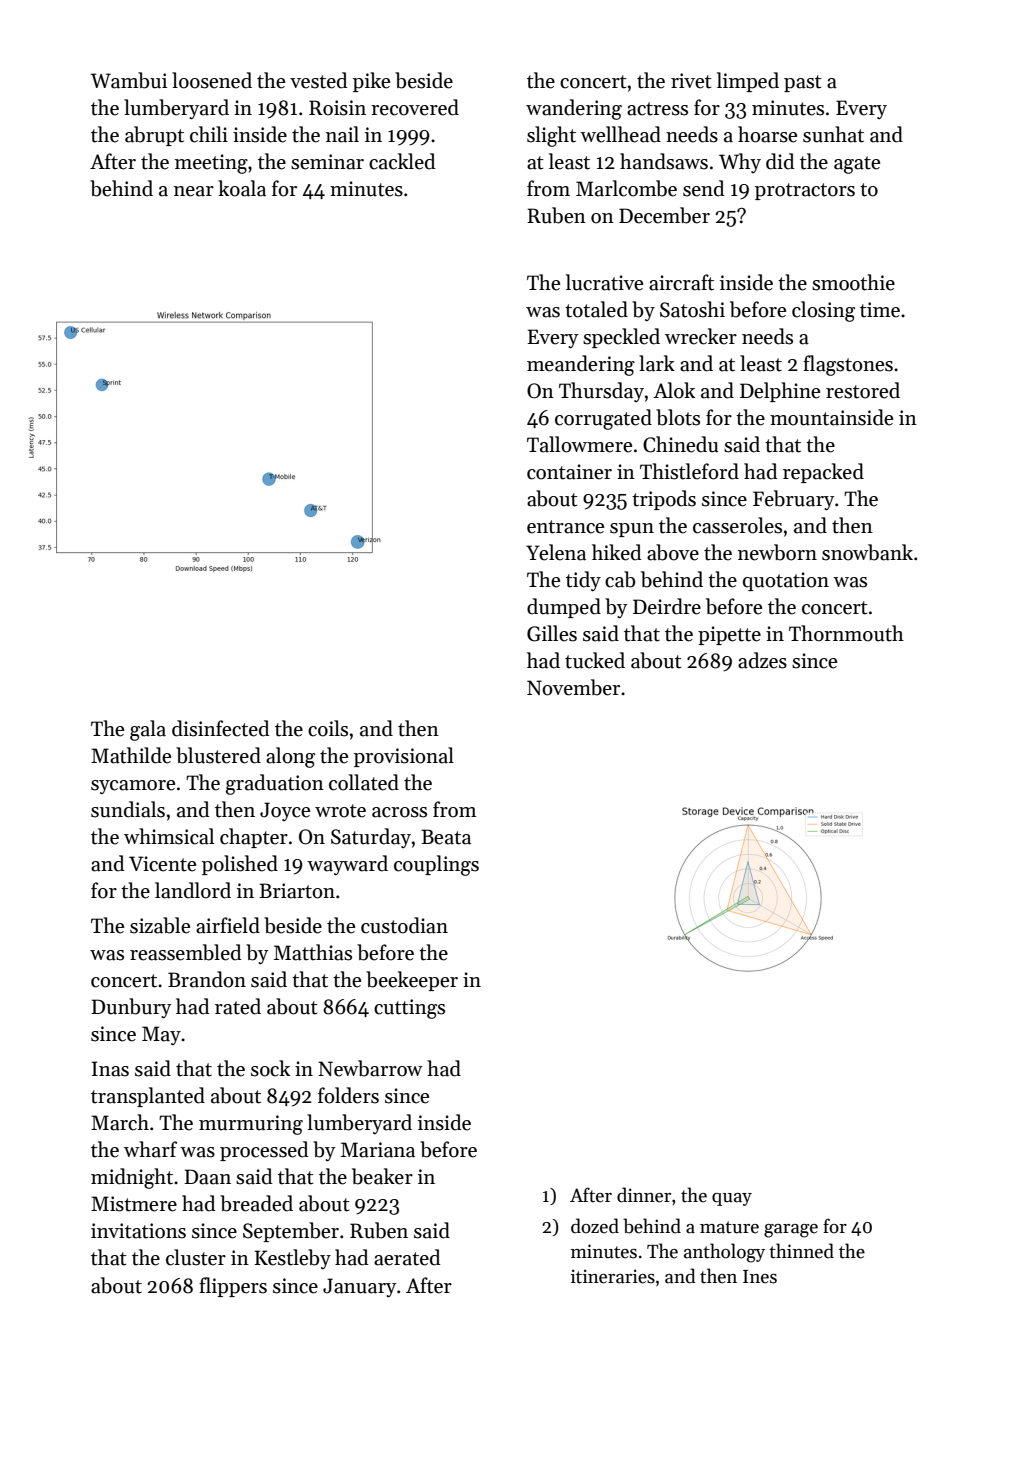 The width and height of the page is (1010, 1463). Describe the element at coordinates (148, 1097) in the page. I see `transplanted` at that location.
